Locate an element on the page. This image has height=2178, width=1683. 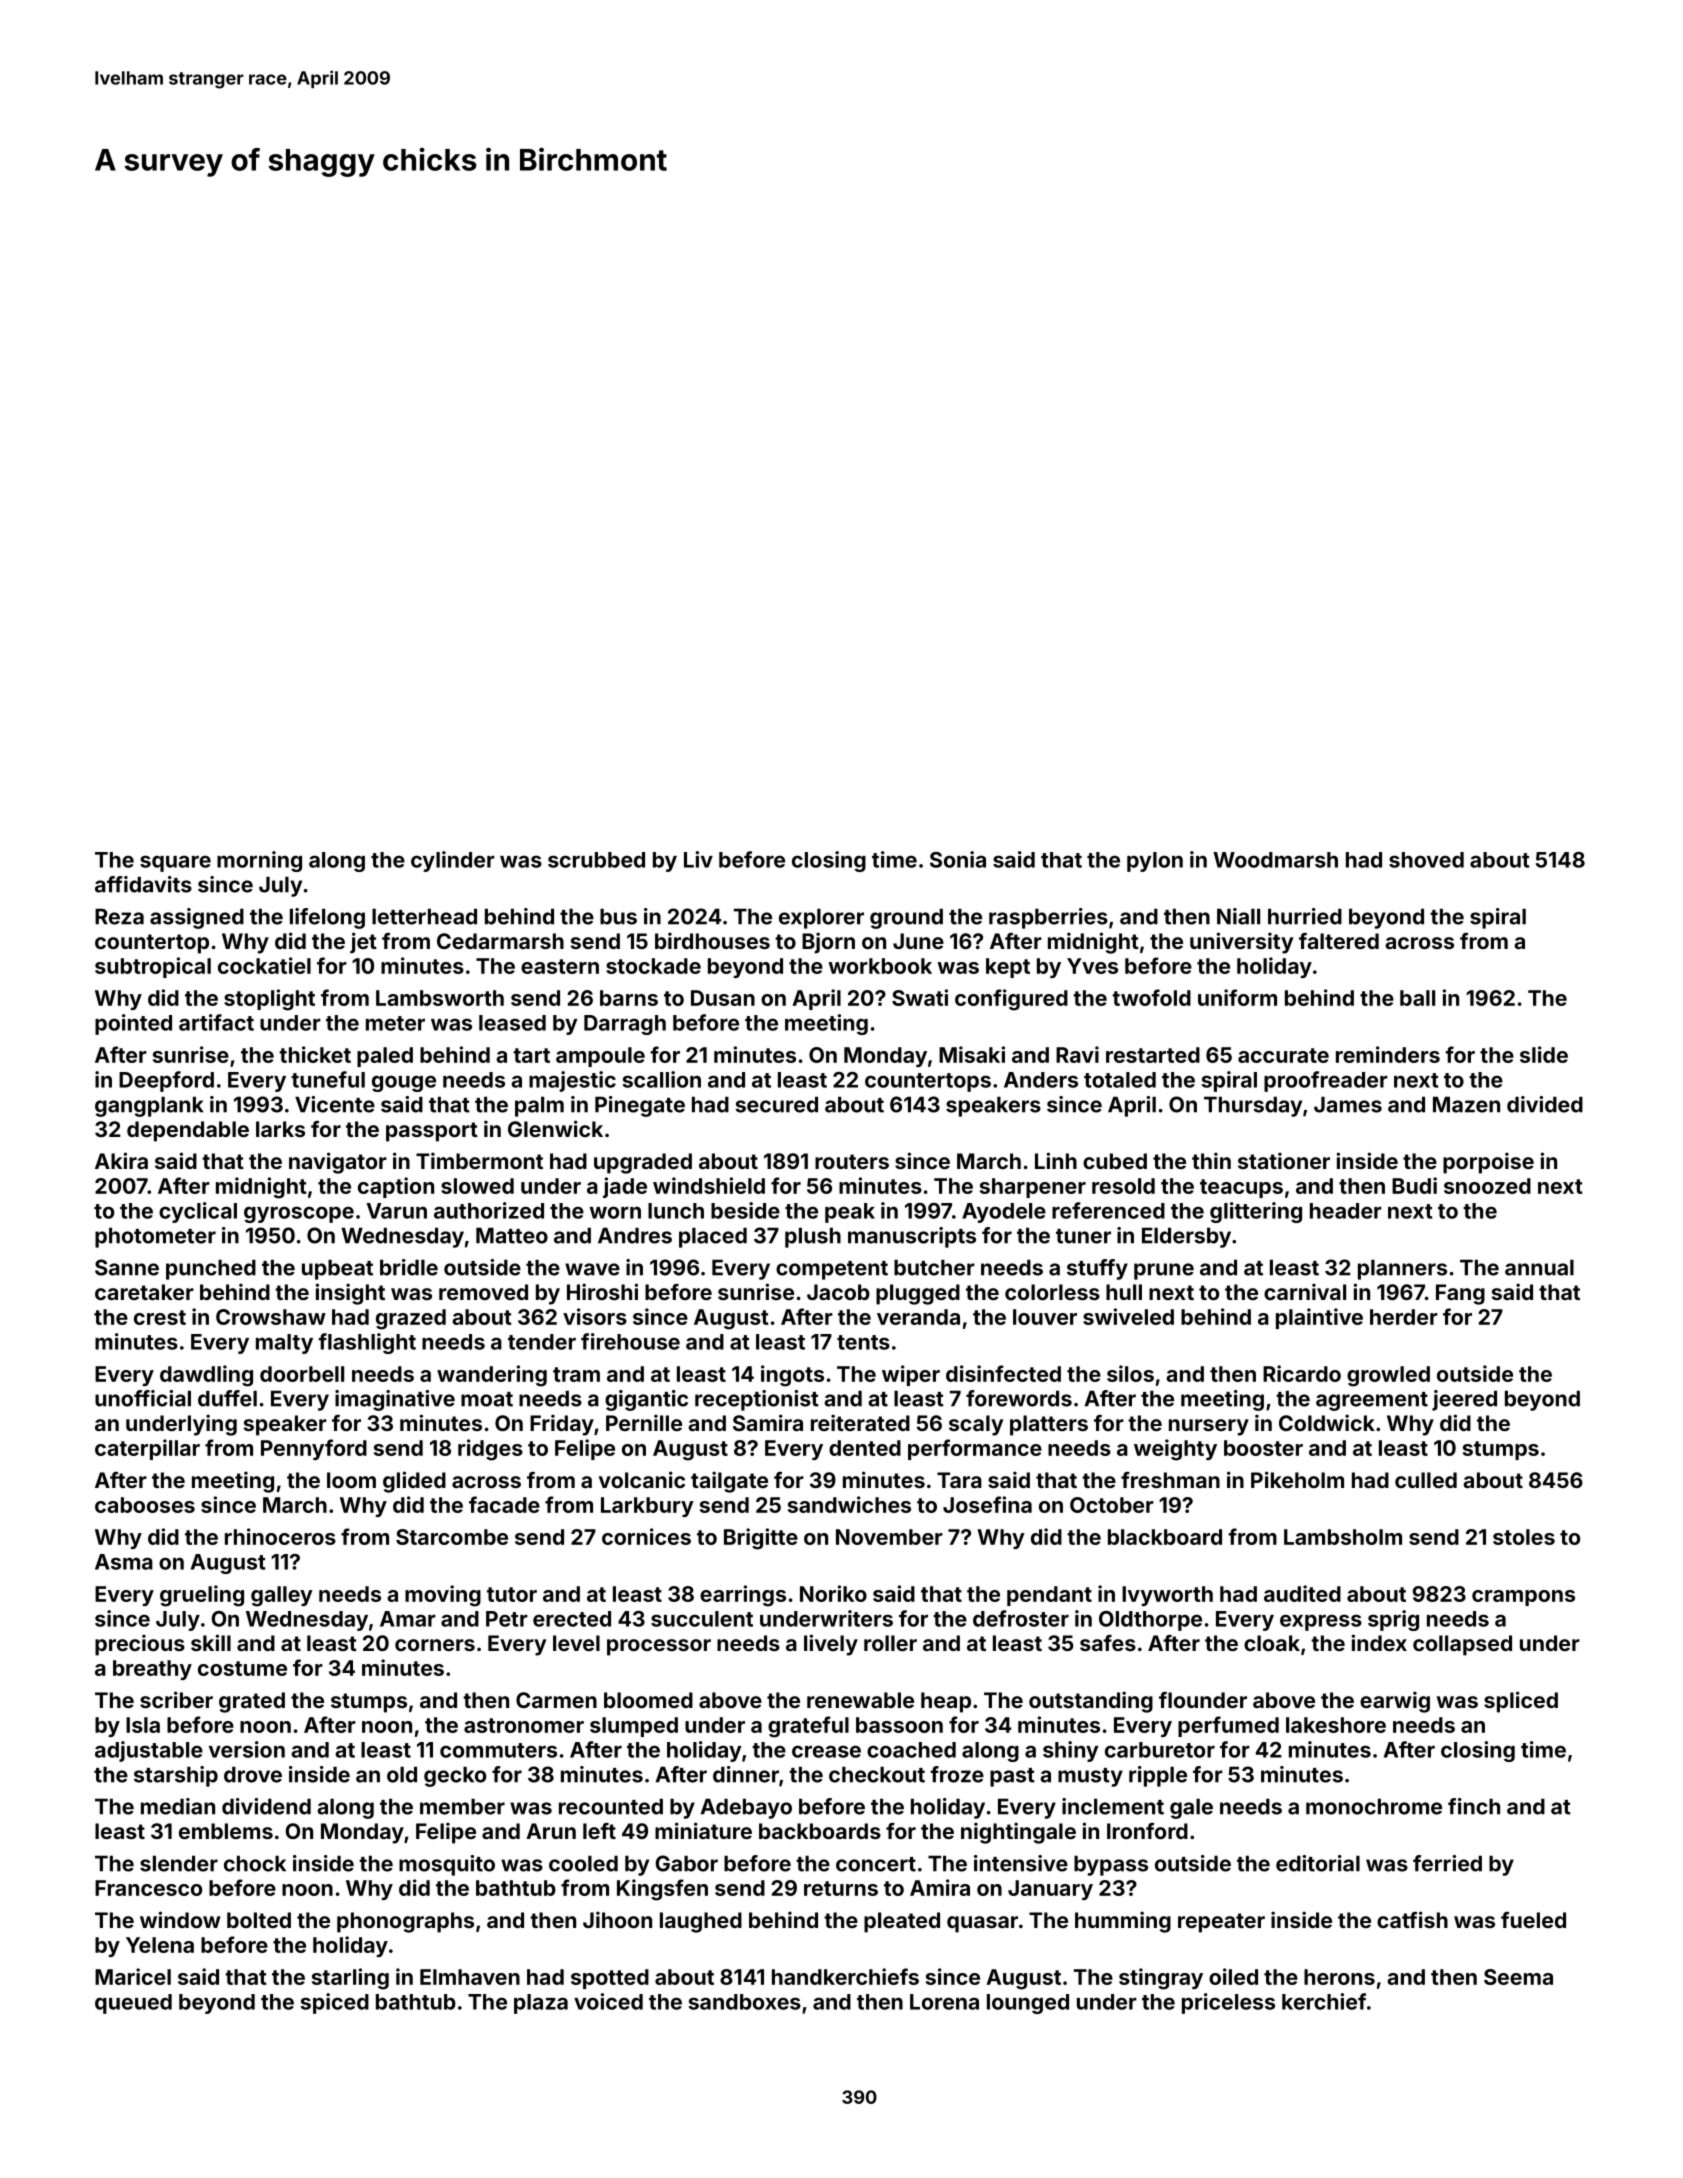
hurried is located at coordinates (1305, 916).
